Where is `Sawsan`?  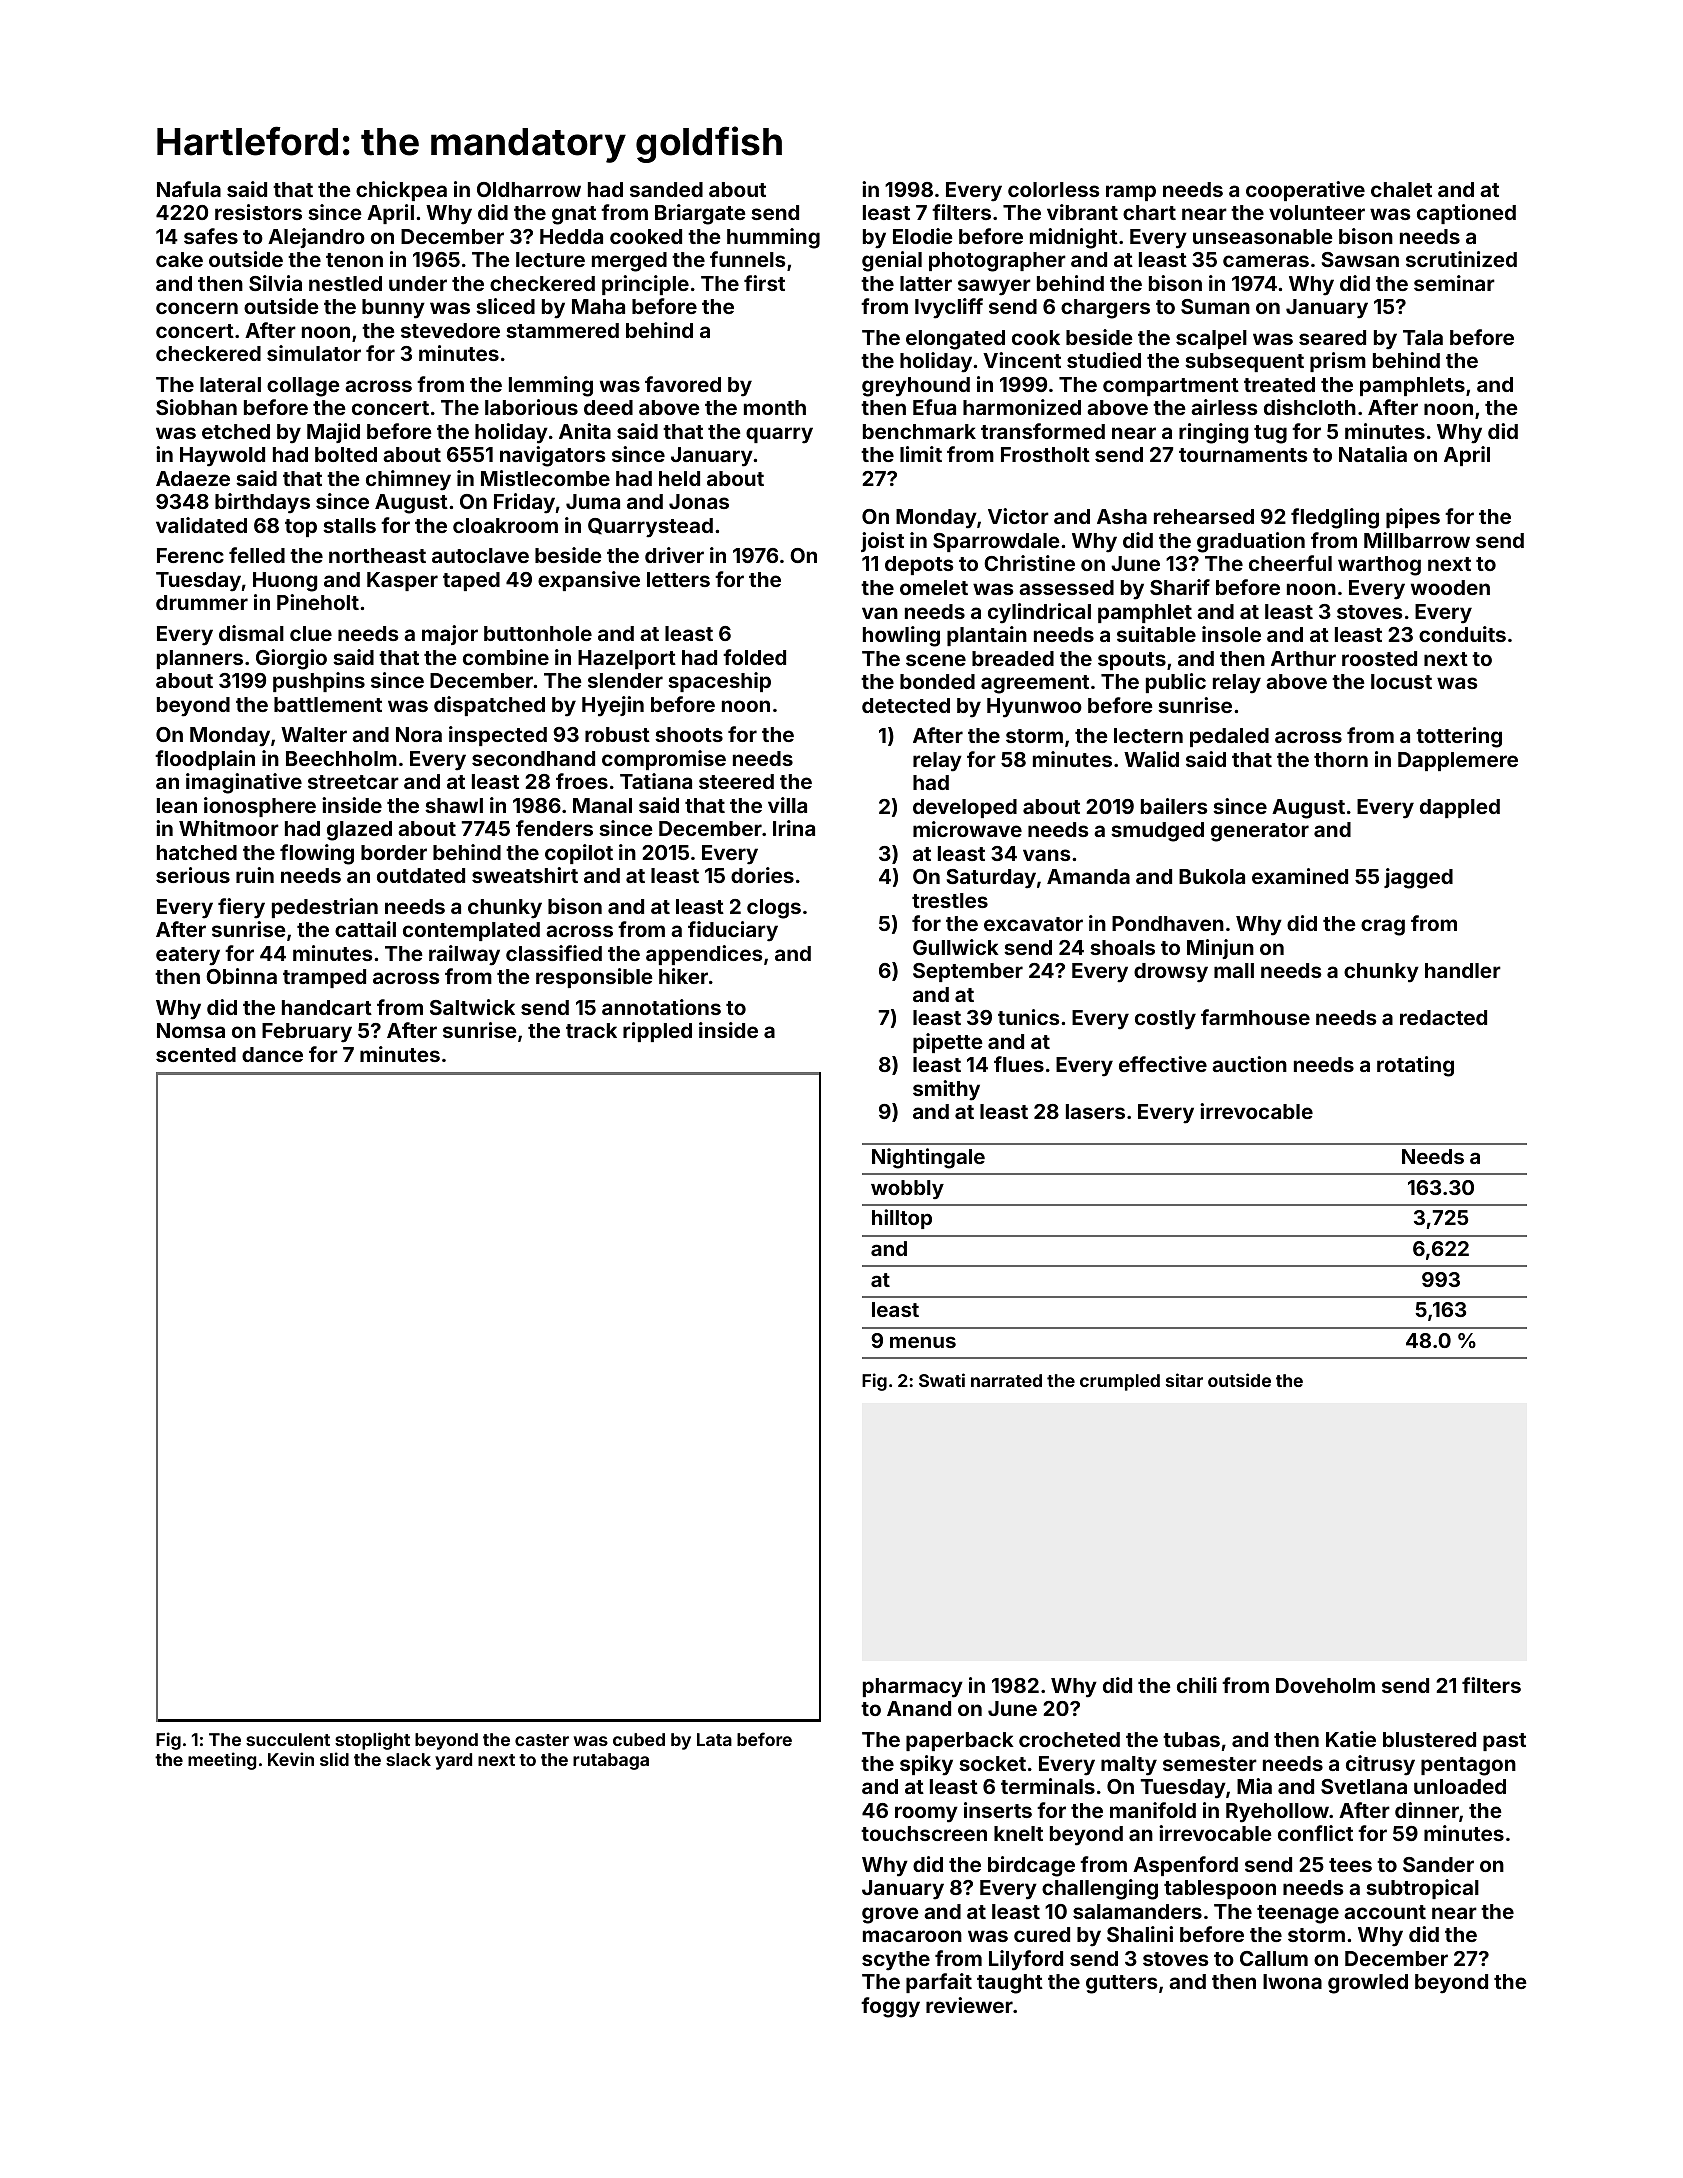 Sawsan is located at coordinates (1360, 259).
